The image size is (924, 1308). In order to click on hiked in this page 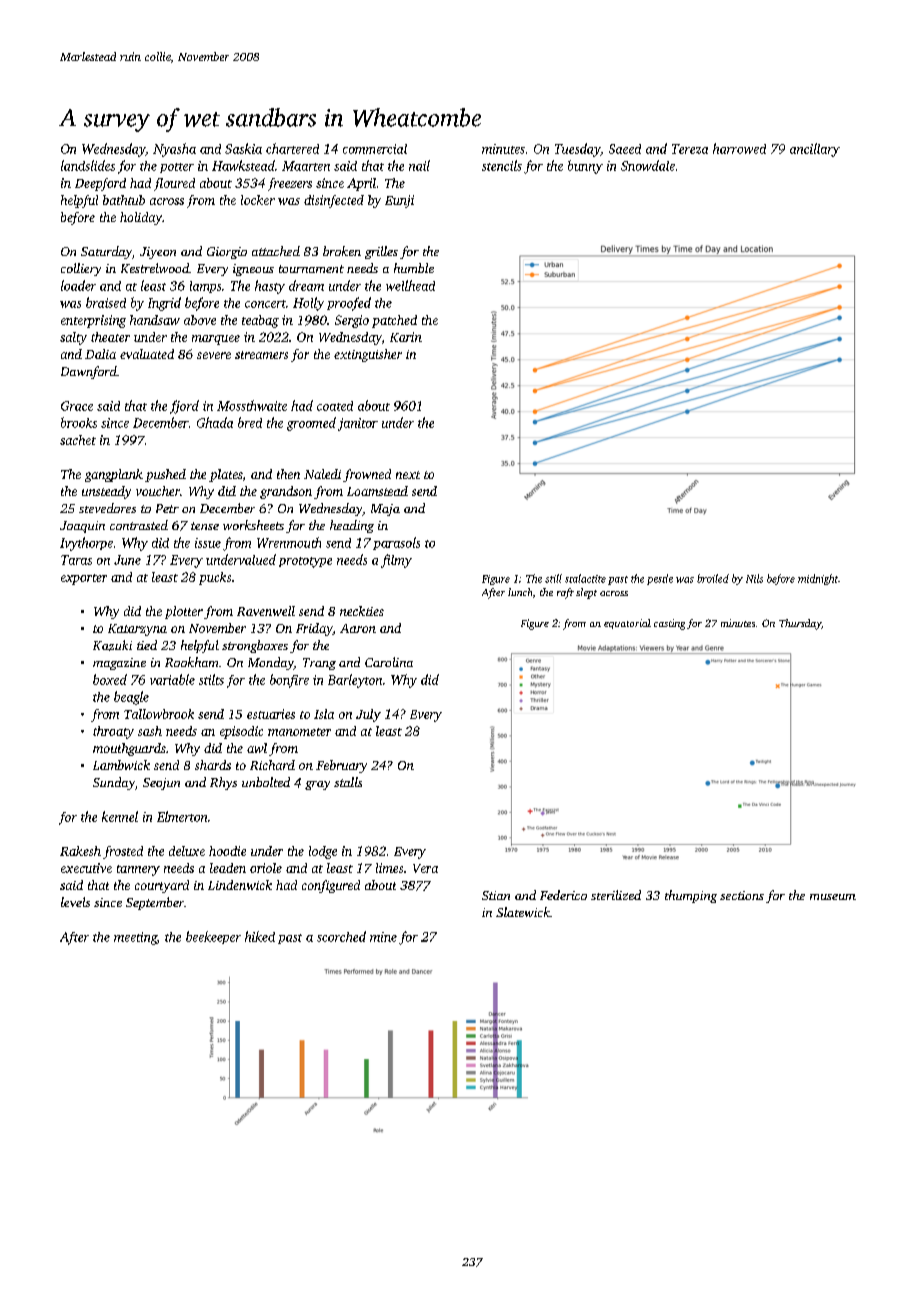, I will do `click(260, 936)`.
